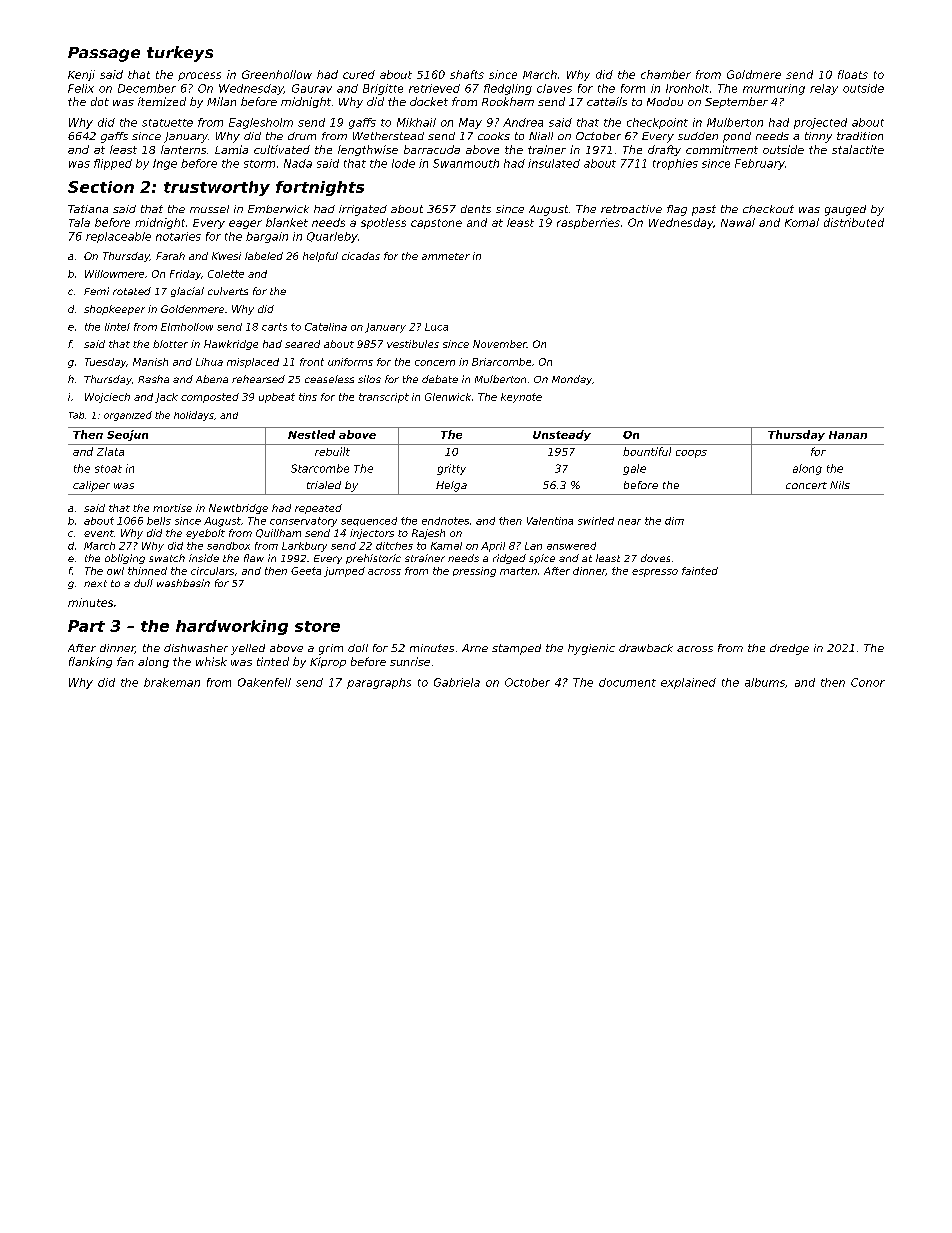 The image size is (952, 1233). What do you see at coordinates (172, 682) in the screenshot?
I see `brakeman` at bounding box center [172, 682].
